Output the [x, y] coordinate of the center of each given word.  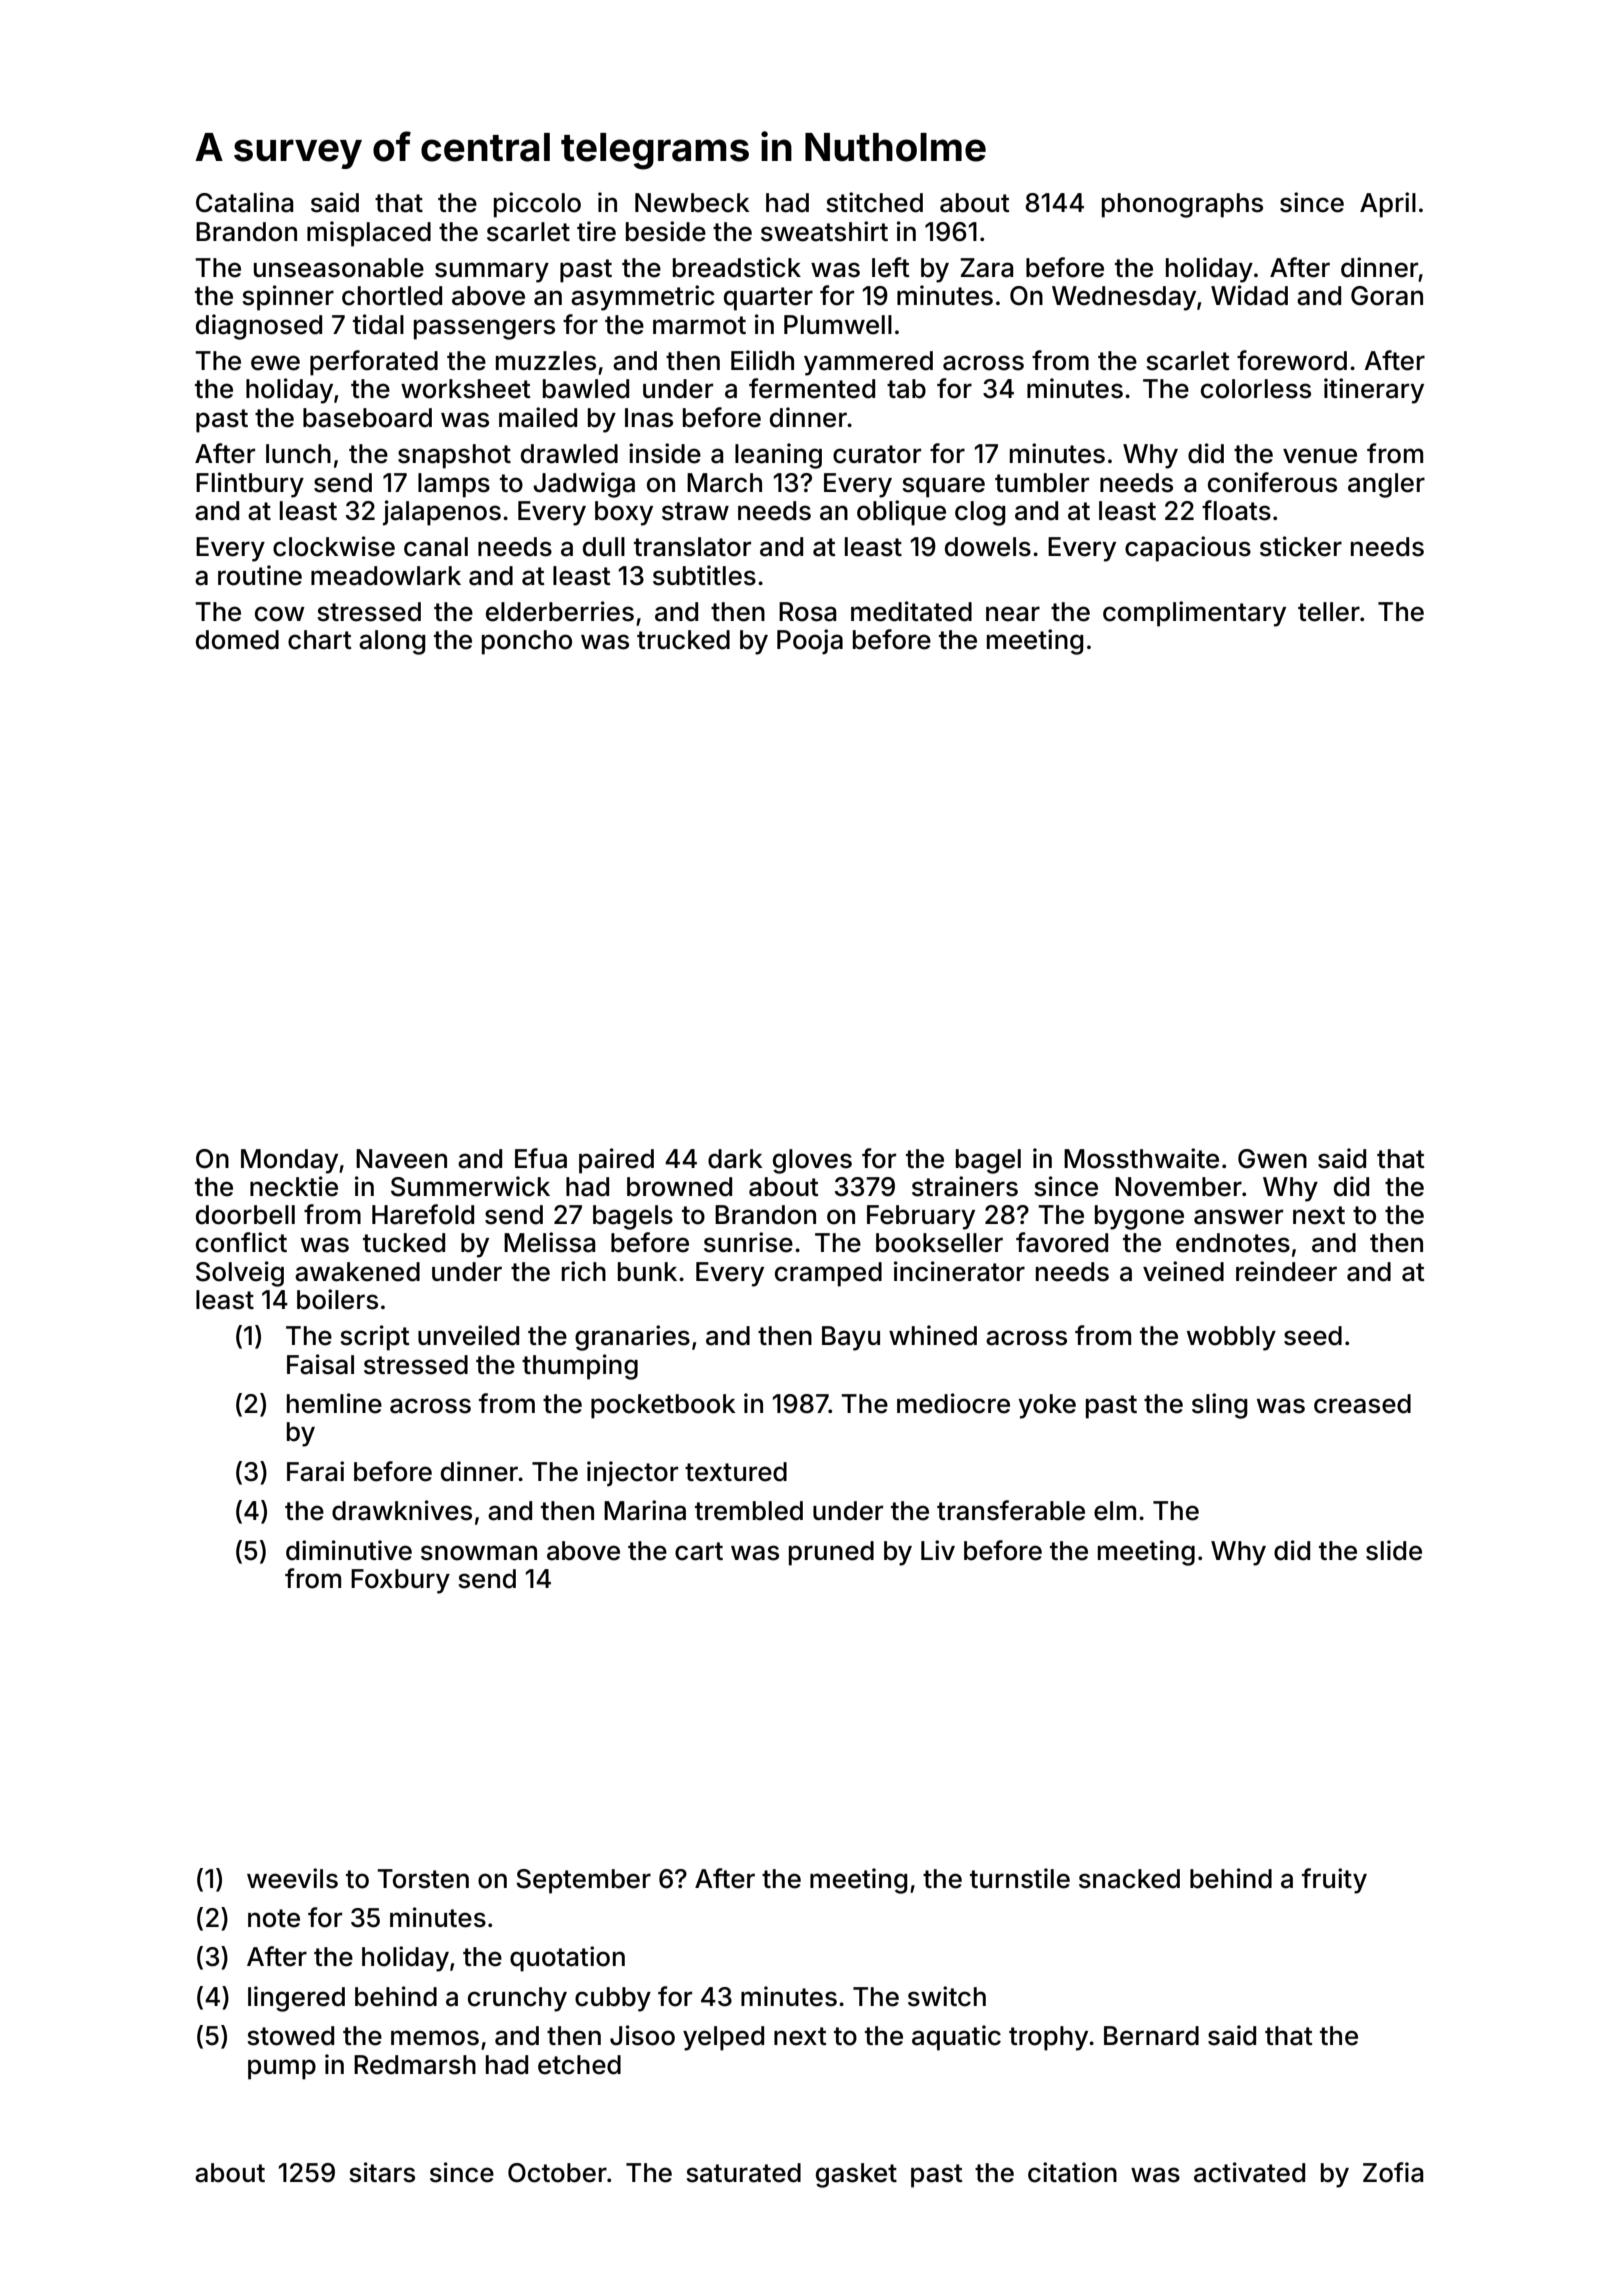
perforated [374, 363]
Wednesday [1124, 298]
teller [1329, 612]
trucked [683, 640]
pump [282, 2069]
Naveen [401, 1159]
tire [596, 231]
